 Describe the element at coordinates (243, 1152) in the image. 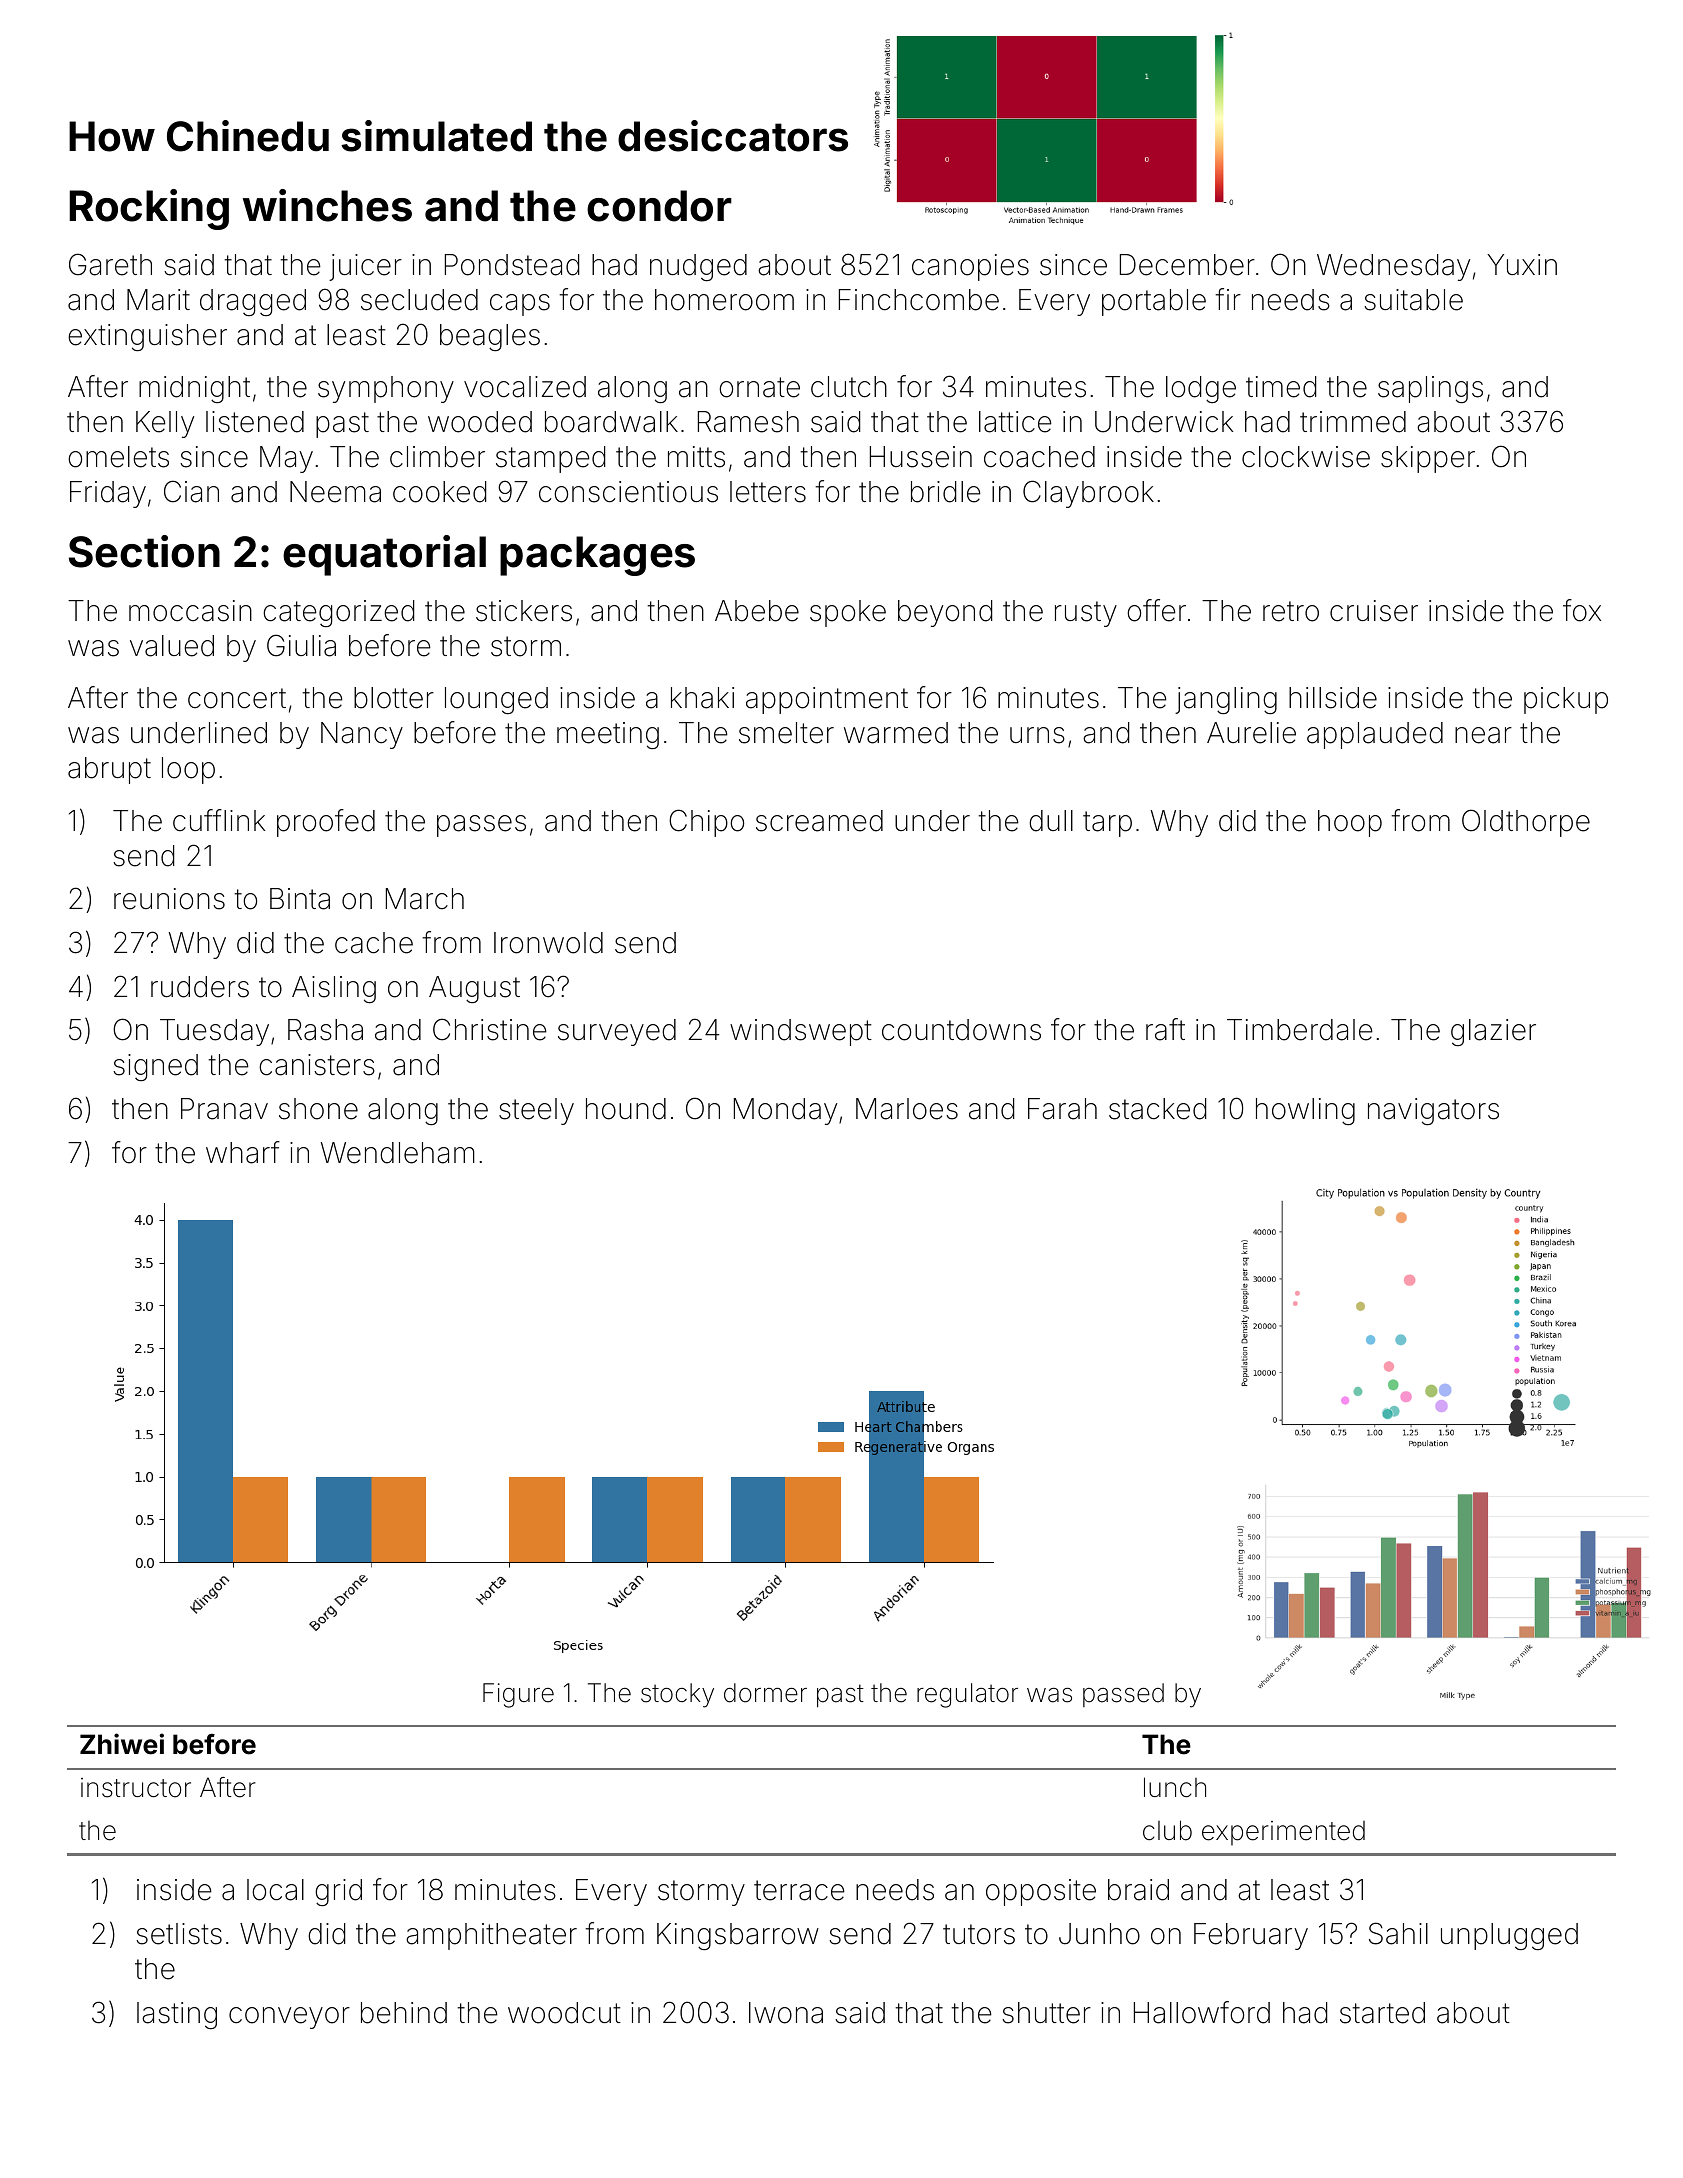

I see `wharf` at that location.
